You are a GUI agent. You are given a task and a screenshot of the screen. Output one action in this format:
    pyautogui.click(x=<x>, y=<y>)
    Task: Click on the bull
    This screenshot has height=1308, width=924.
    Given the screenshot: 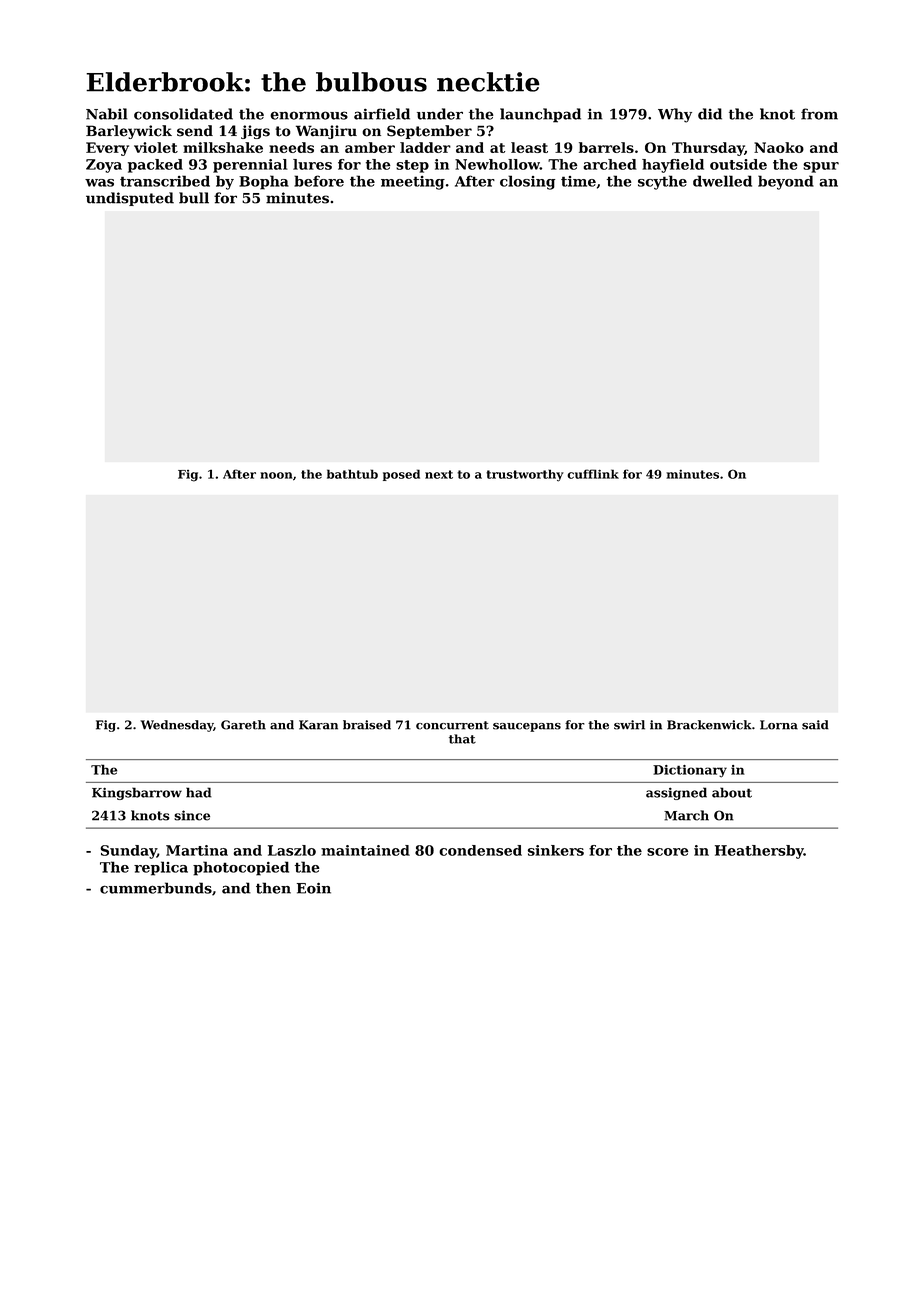 What is the action you would take?
    pyautogui.click(x=194, y=198)
